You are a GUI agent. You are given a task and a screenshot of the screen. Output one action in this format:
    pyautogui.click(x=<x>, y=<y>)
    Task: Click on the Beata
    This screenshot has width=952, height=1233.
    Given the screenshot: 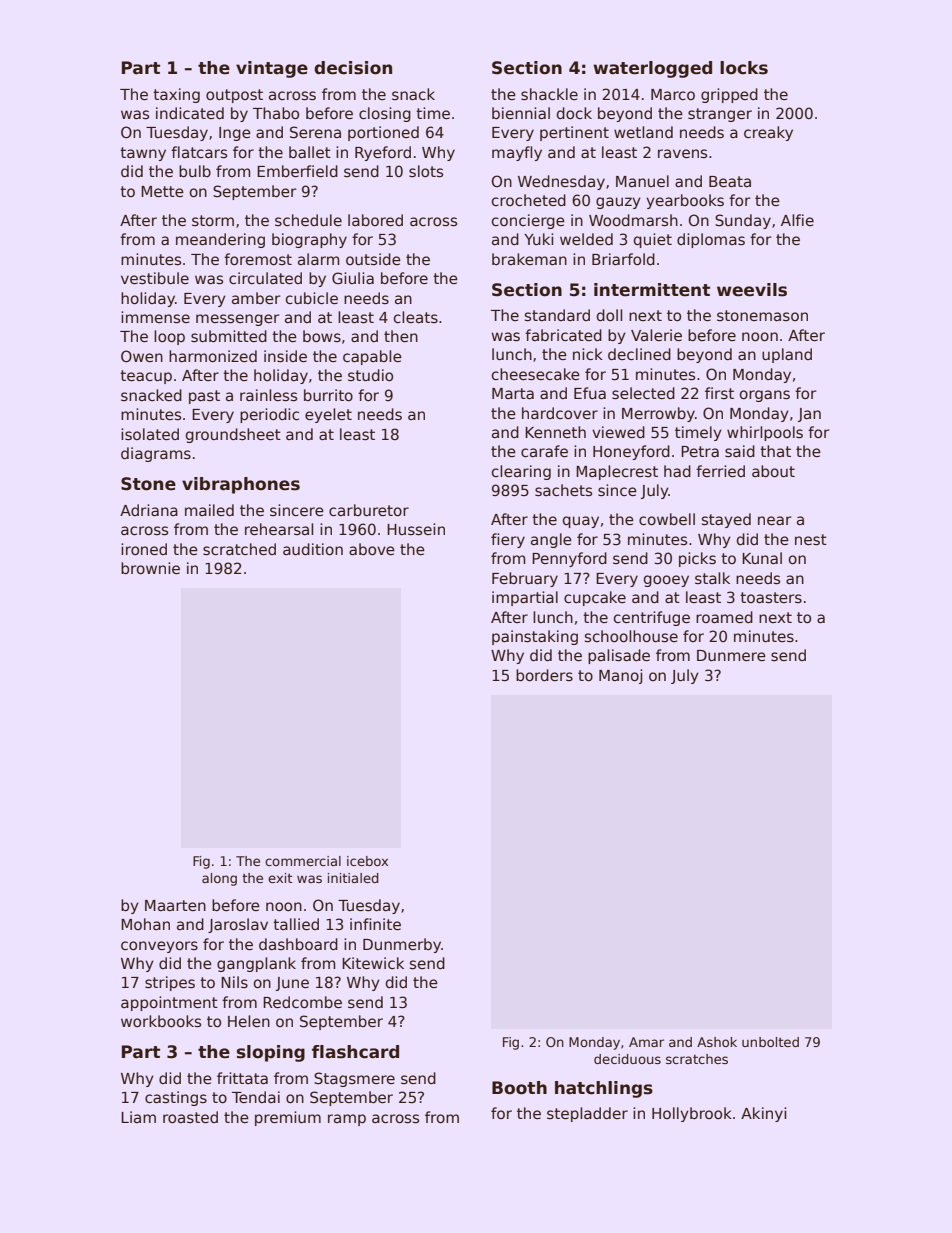 What is the action you would take?
    pyautogui.click(x=730, y=181)
